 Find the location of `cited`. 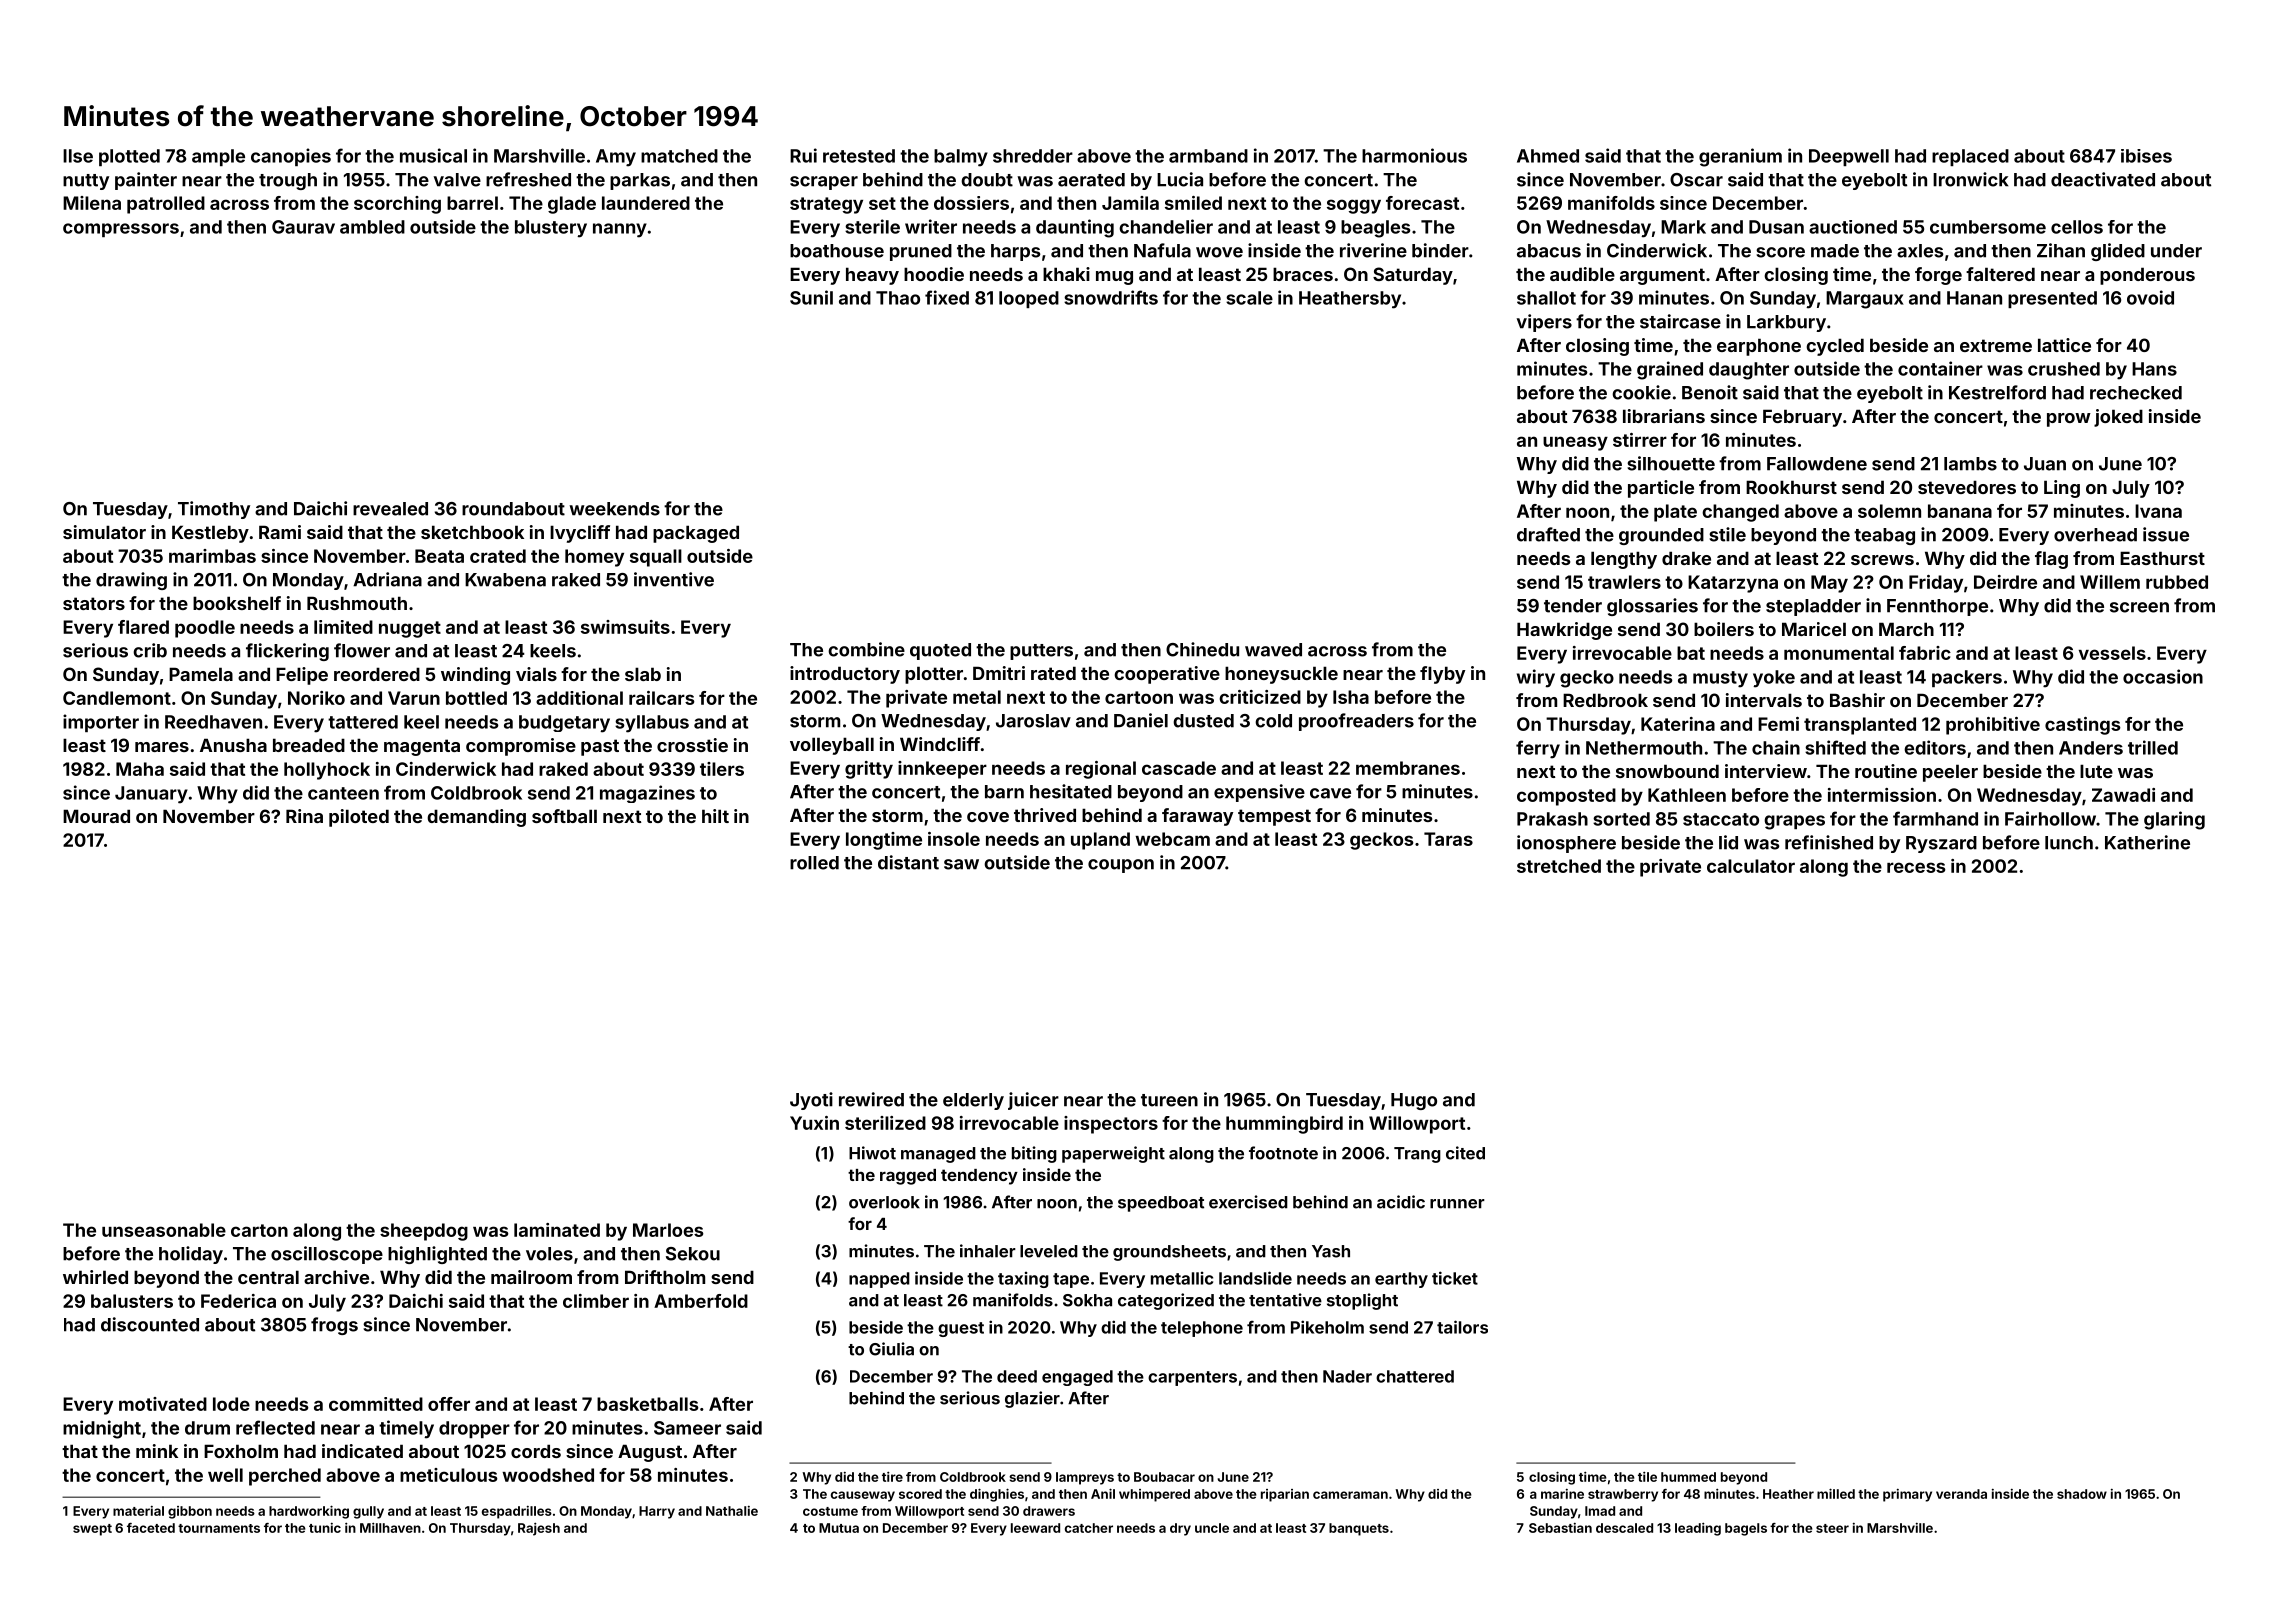

cited is located at coordinates (1465, 1153).
